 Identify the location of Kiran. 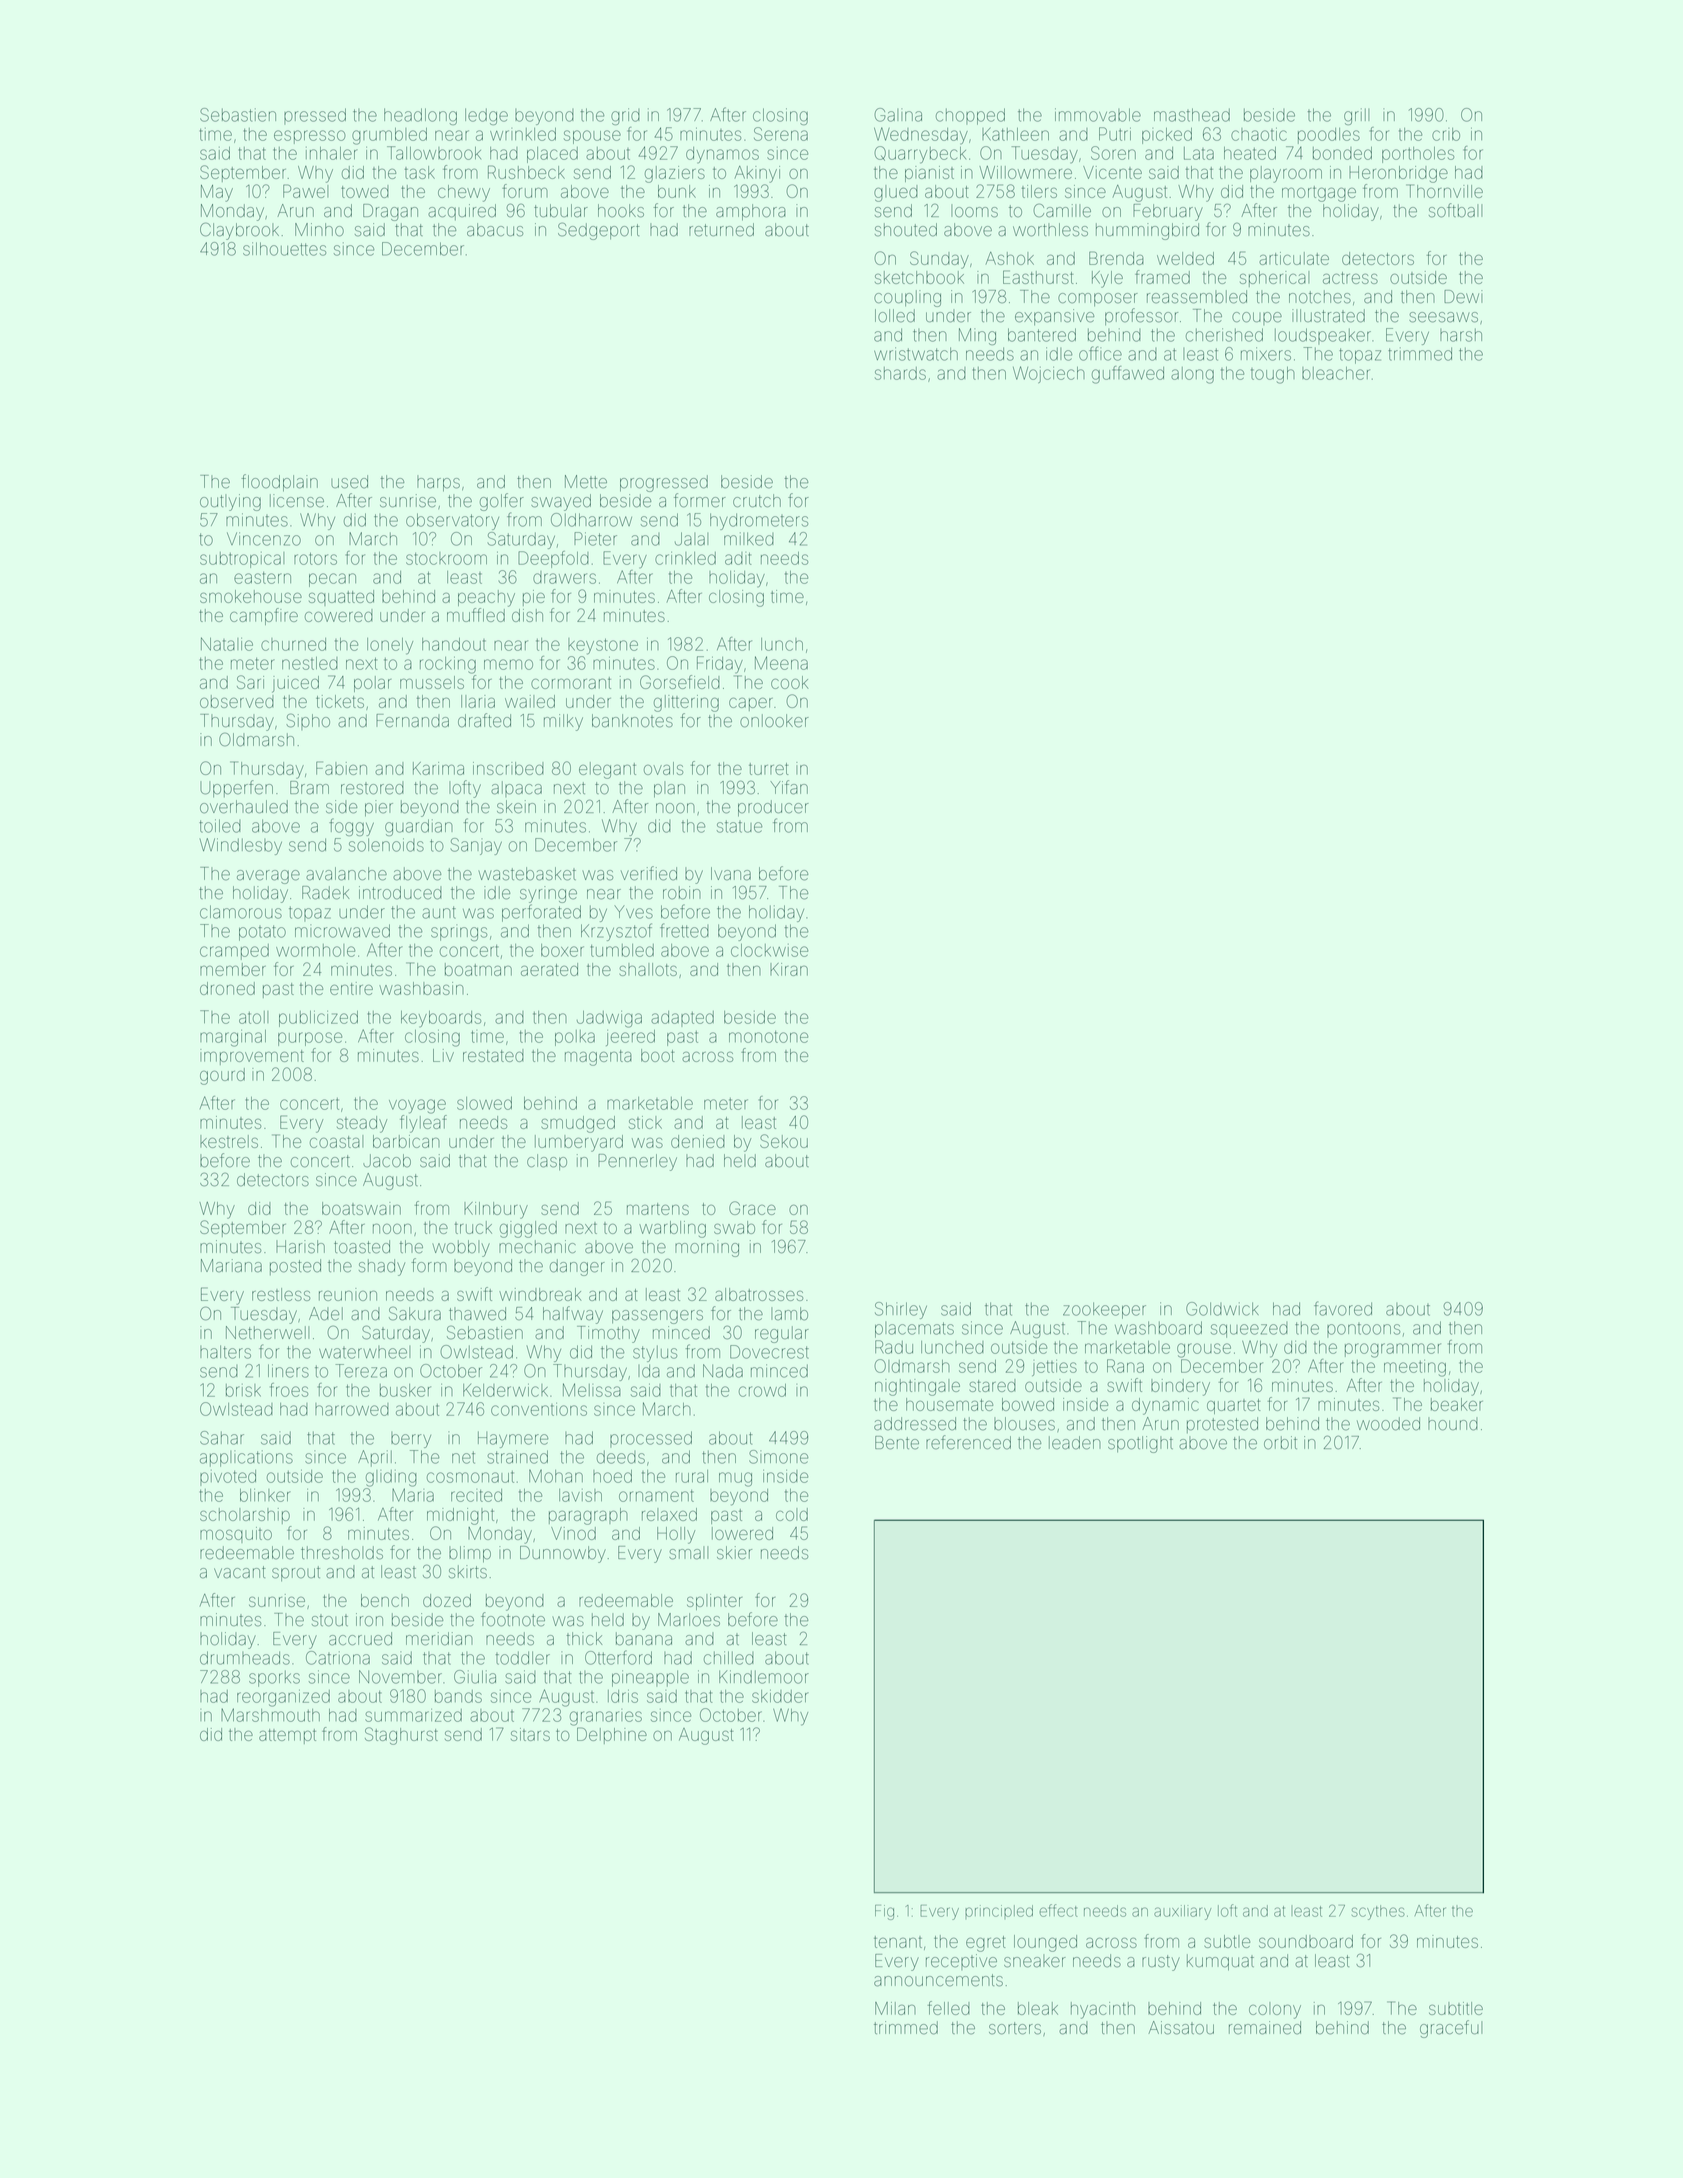
(789, 969).
